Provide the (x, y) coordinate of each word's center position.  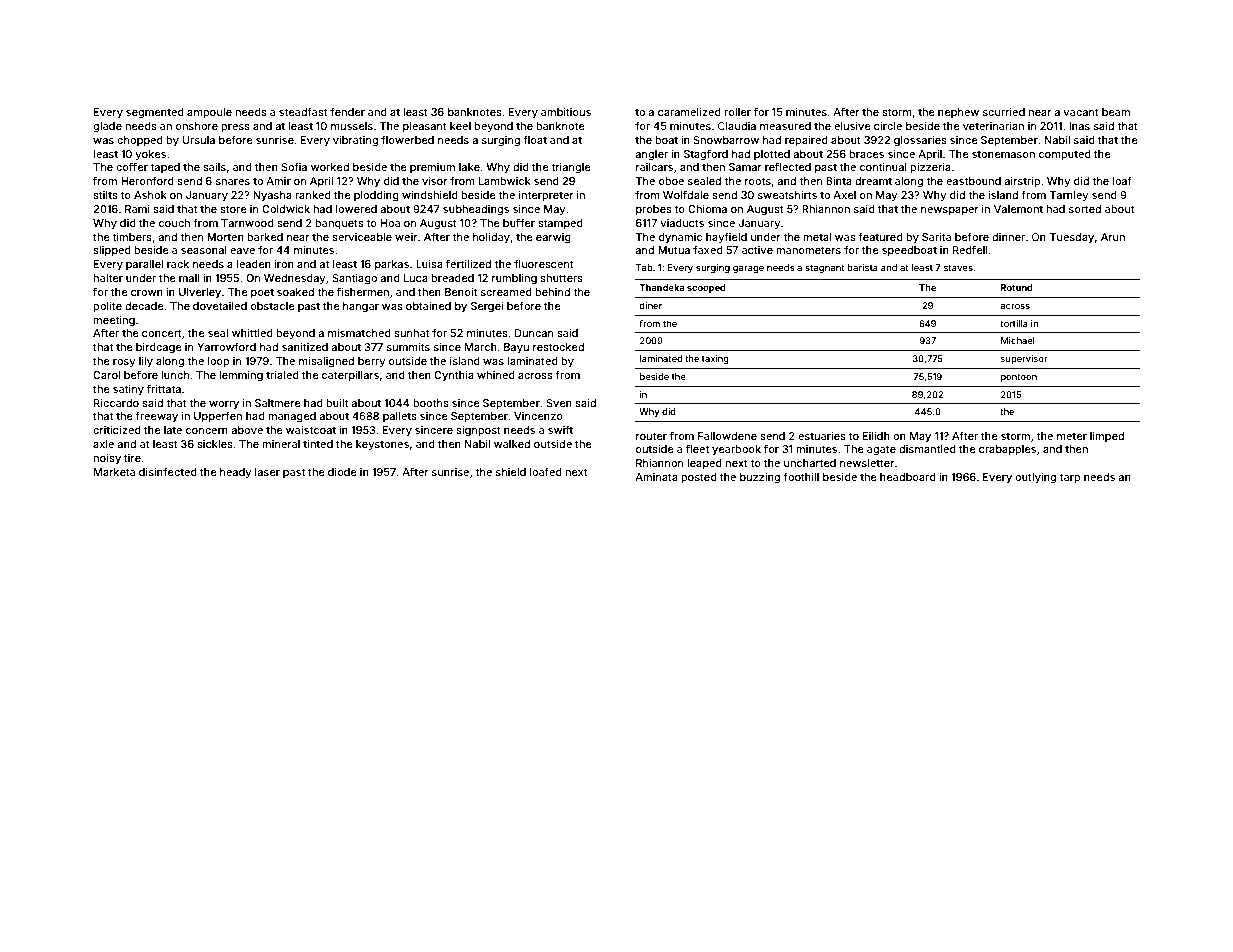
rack (178, 264)
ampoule (209, 113)
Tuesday (1071, 238)
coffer (132, 167)
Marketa (114, 472)
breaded (452, 278)
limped (1107, 437)
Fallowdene (727, 436)
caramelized (689, 112)
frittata (164, 389)
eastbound (973, 181)
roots (758, 181)
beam (1116, 112)
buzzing (760, 478)
